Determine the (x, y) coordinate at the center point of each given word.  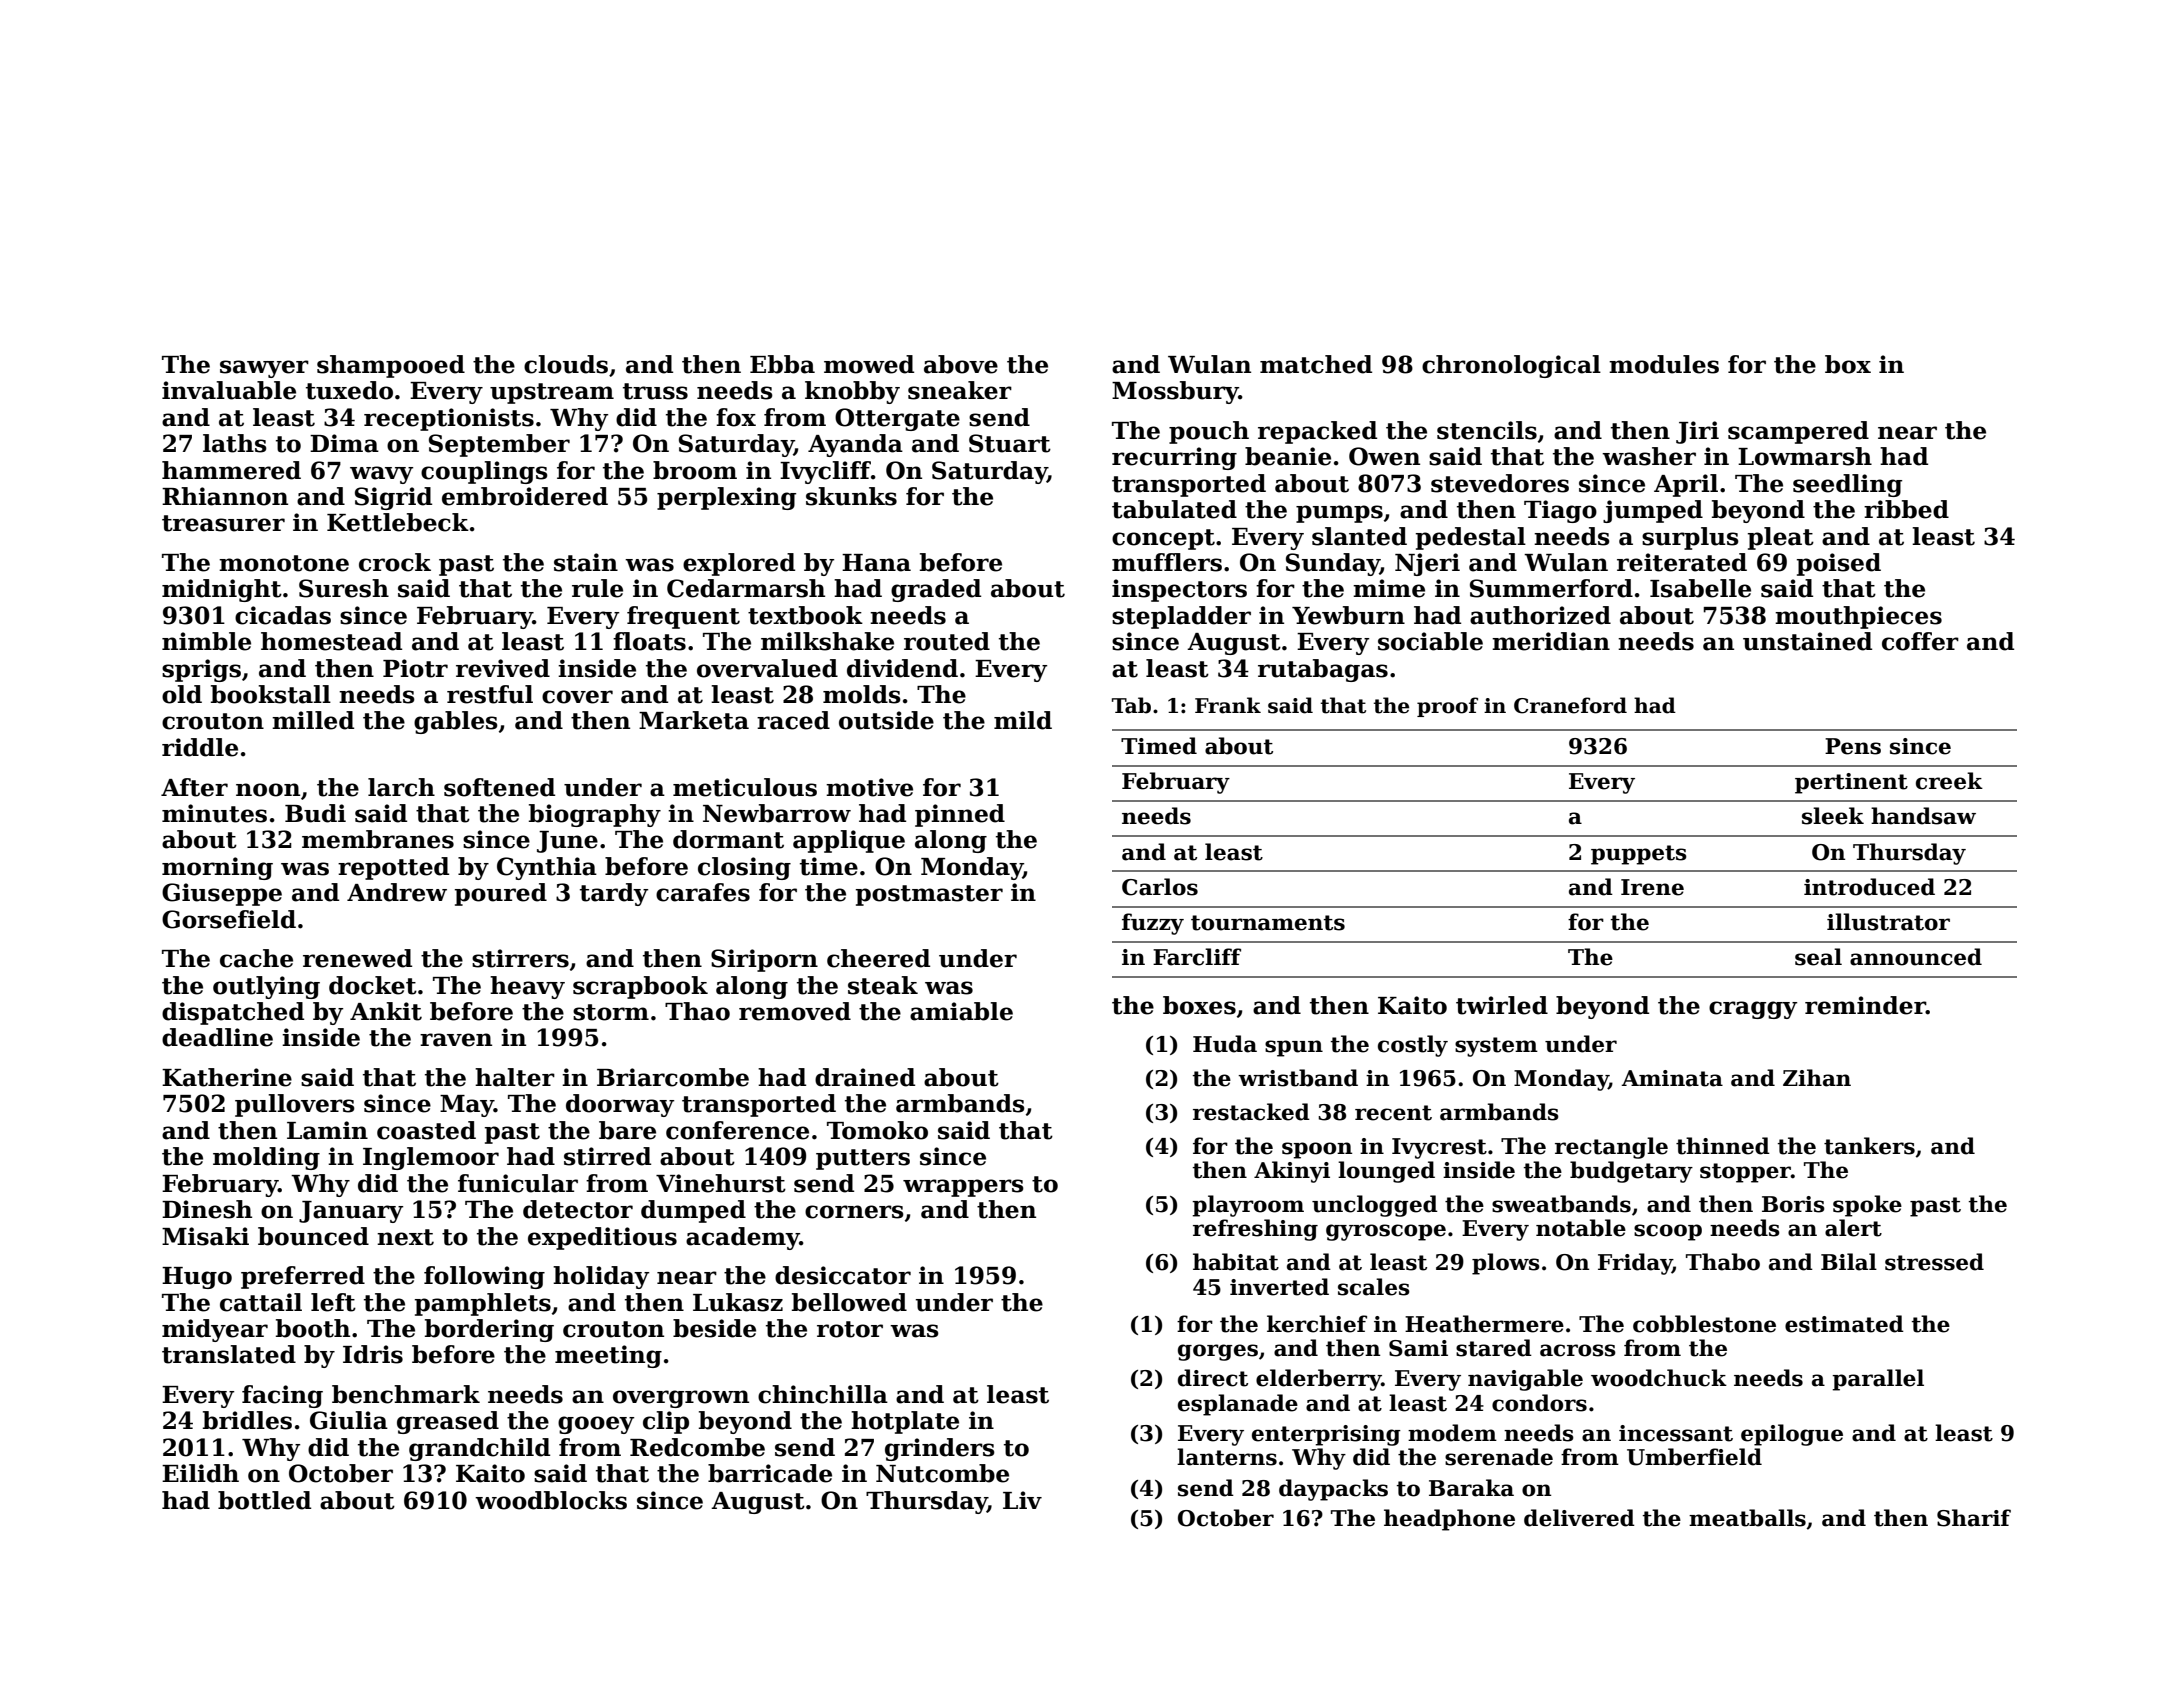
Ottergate (897, 419)
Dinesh (207, 1209)
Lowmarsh (1805, 456)
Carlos (1160, 887)
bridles (247, 1420)
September (499, 445)
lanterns (1227, 1457)
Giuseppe (222, 894)
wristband (1298, 1078)
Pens (1853, 746)
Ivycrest (1439, 1148)
